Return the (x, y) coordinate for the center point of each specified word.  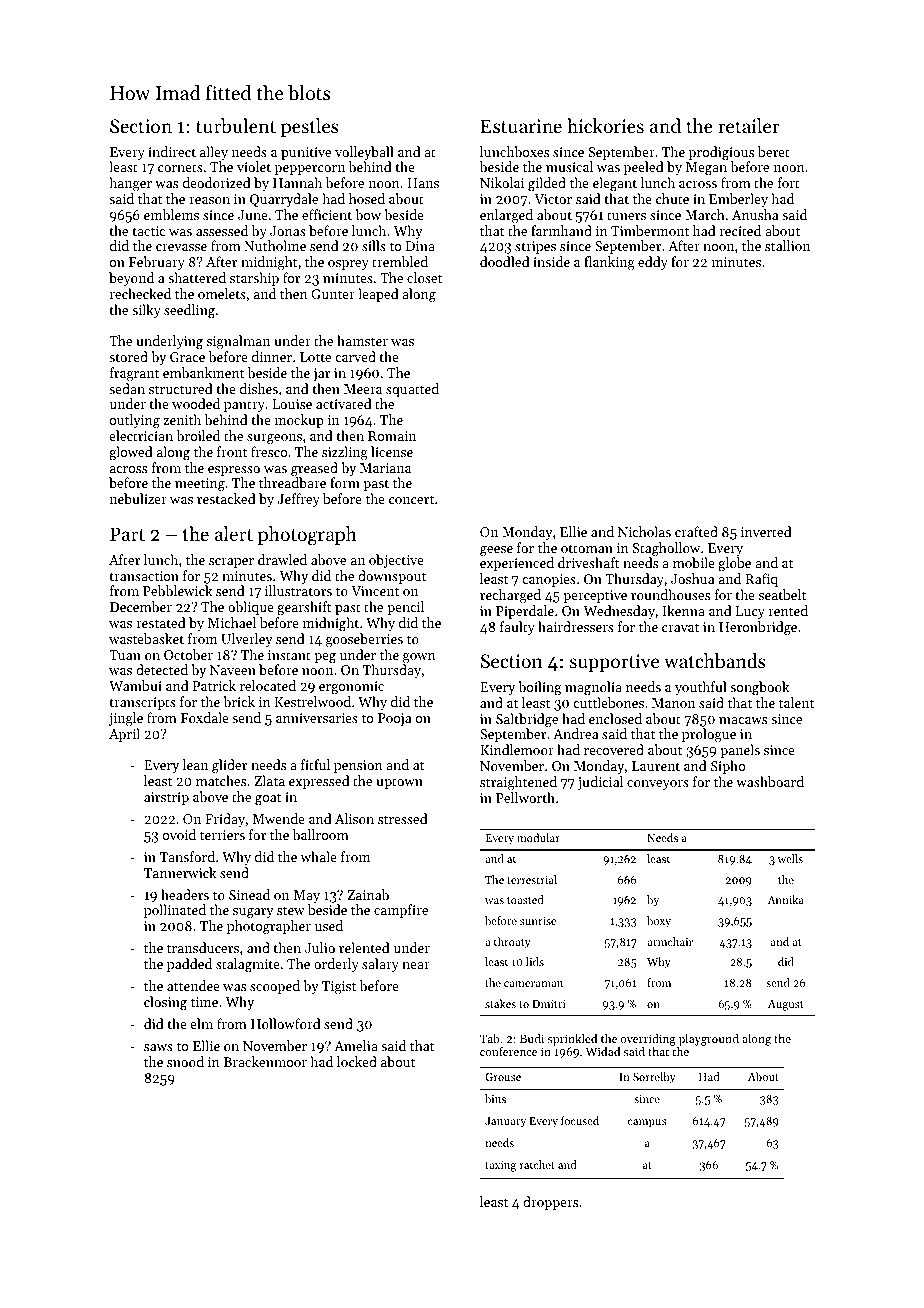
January (505, 1122)
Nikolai (502, 182)
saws (158, 1047)
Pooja (395, 719)
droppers (550, 1203)
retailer (749, 125)
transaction (144, 576)
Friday (225, 820)
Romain (392, 436)
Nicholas (644, 531)
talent (796, 702)
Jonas (288, 231)
